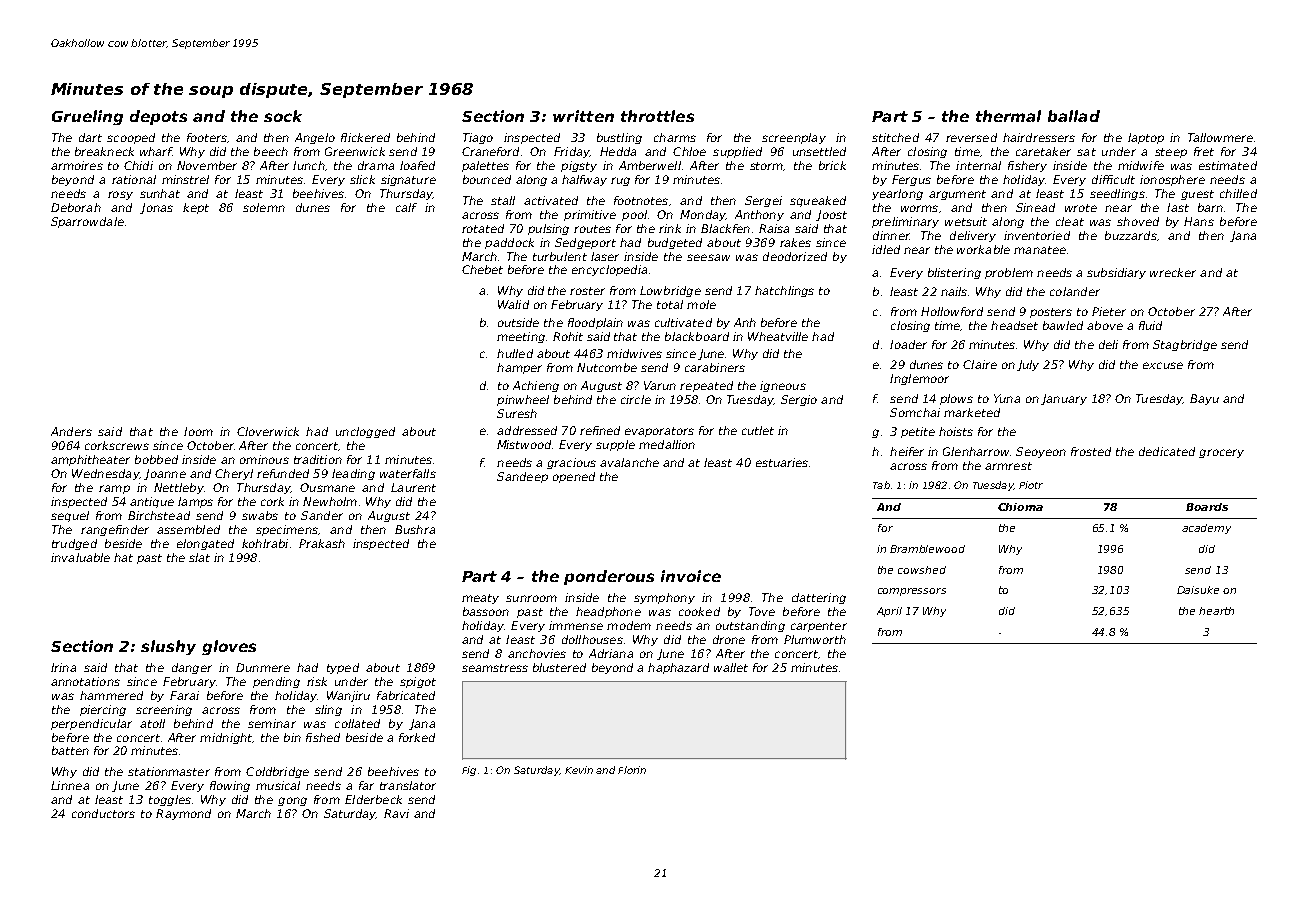 This screenshot has height=924, width=1308. Describe the element at coordinates (406, 207) in the screenshot. I see `calf` at that location.
